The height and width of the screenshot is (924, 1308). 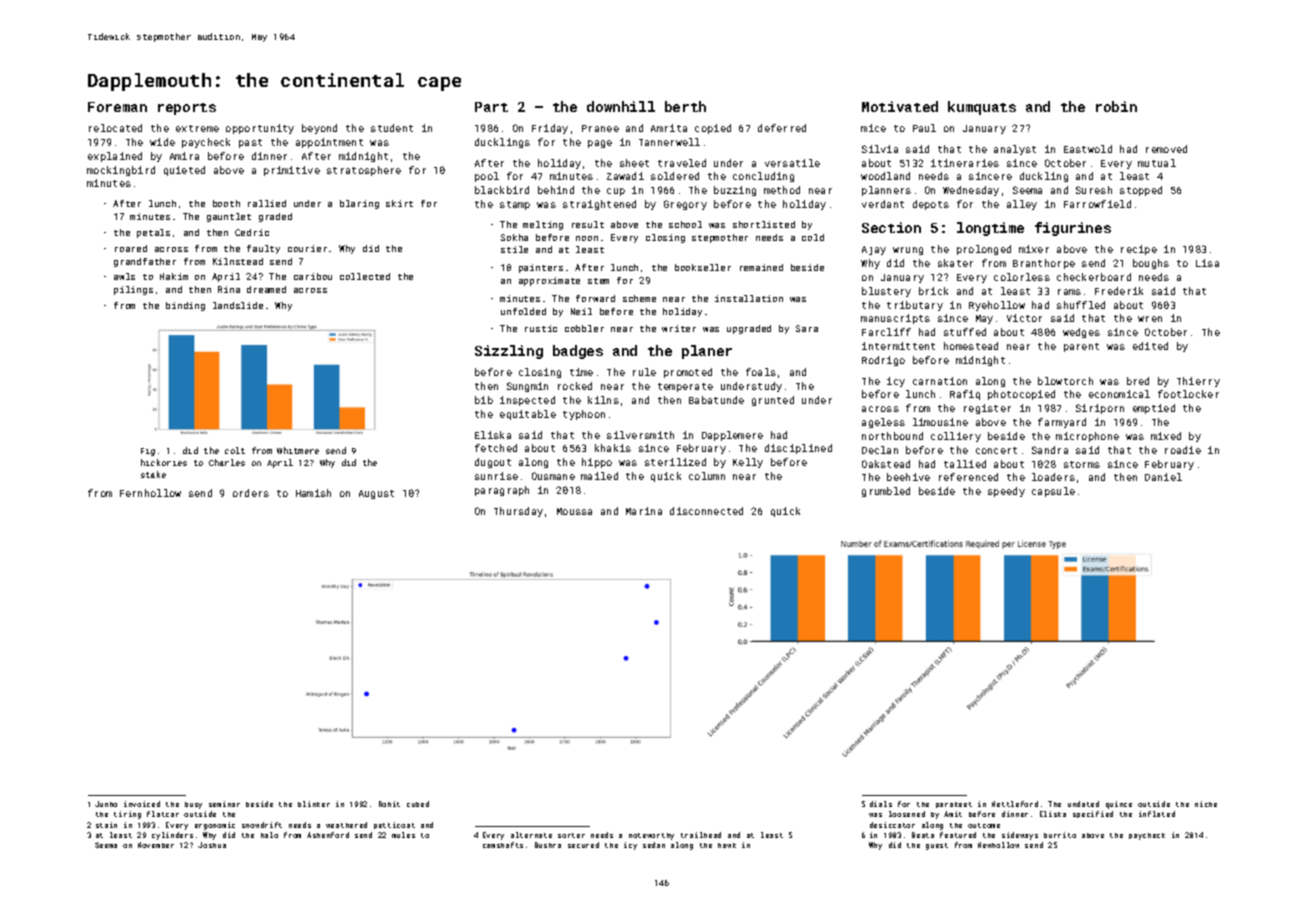 I want to click on tiring, so click(x=127, y=815).
